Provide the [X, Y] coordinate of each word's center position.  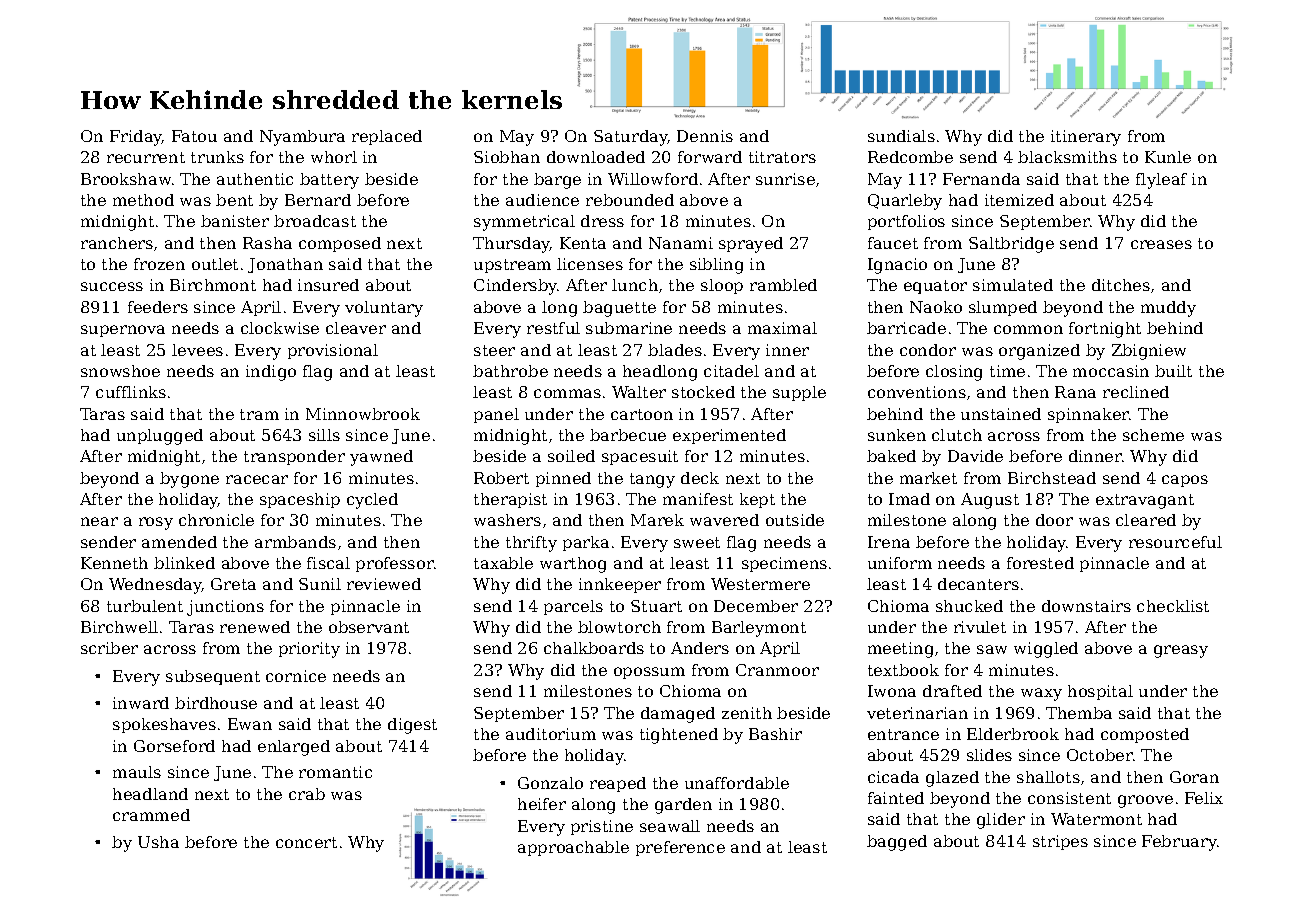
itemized [1019, 200]
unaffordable [737, 783]
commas [567, 393]
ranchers [117, 243]
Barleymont [759, 629]
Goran [1194, 777]
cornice [296, 676]
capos [1185, 481]
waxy [1041, 694]
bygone [189, 480]
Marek [657, 520]
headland [150, 794]
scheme [1153, 435]
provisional [333, 351]
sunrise [785, 179]
